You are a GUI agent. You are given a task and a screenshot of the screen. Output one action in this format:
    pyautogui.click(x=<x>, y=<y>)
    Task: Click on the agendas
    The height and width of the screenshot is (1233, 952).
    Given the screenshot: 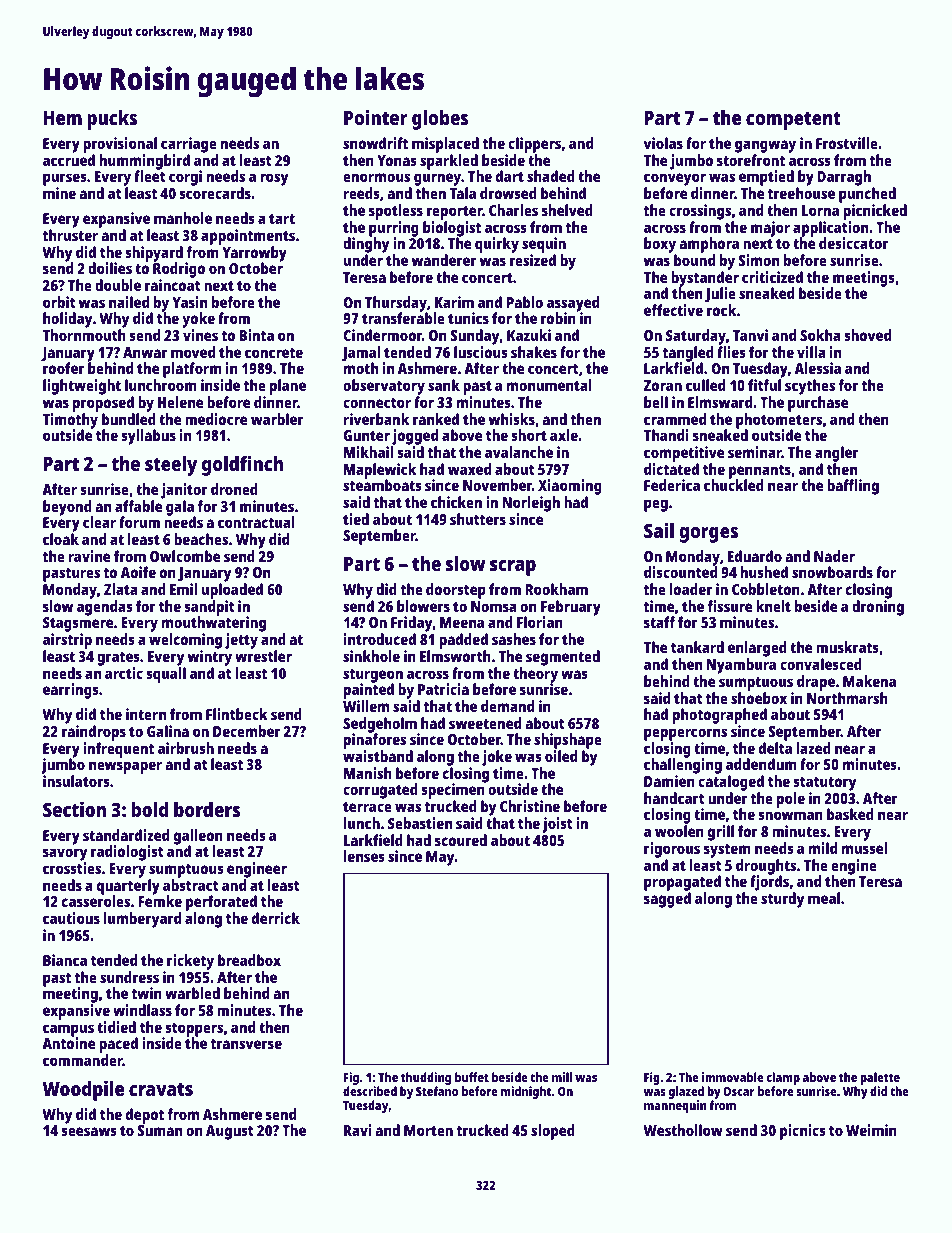 What is the action you would take?
    pyautogui.click(x=105, y=608)
